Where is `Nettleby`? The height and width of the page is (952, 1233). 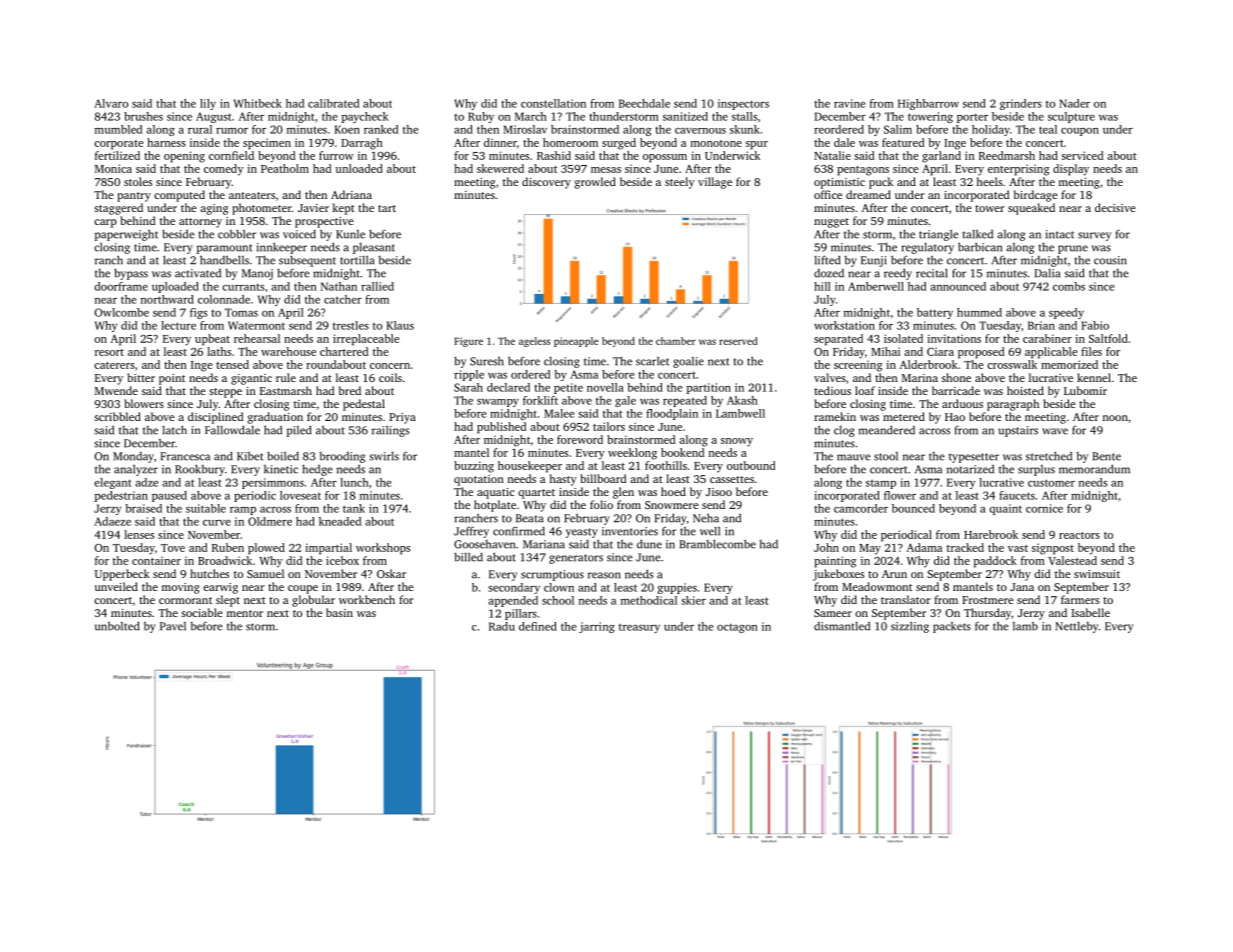
Nettleby is located at coordinates (1077, 627).
